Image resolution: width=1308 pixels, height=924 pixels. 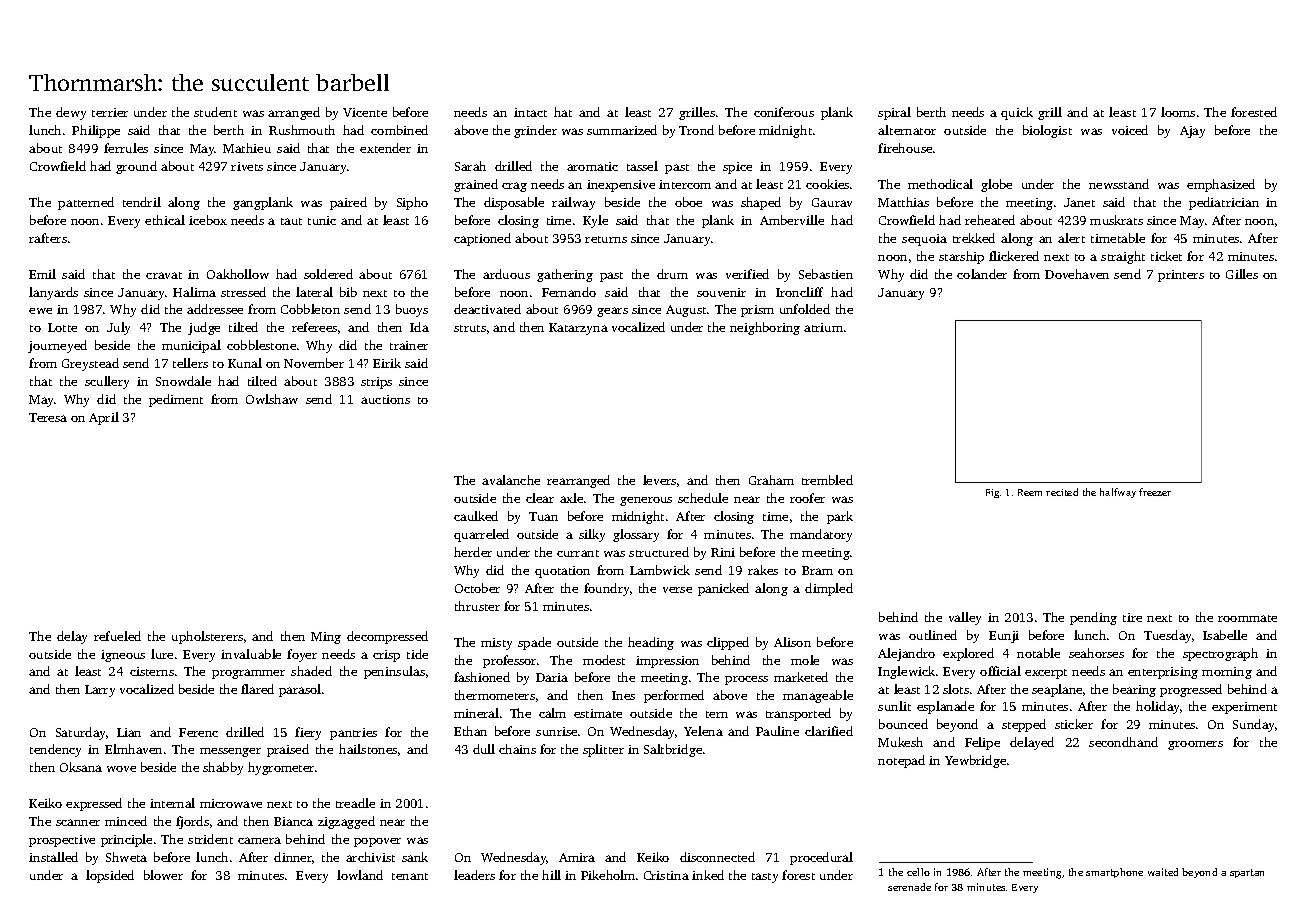 What do you see at coordinates (129, 732) in the screenshot?
I see `Lian` at bounding box center [129, 732].
